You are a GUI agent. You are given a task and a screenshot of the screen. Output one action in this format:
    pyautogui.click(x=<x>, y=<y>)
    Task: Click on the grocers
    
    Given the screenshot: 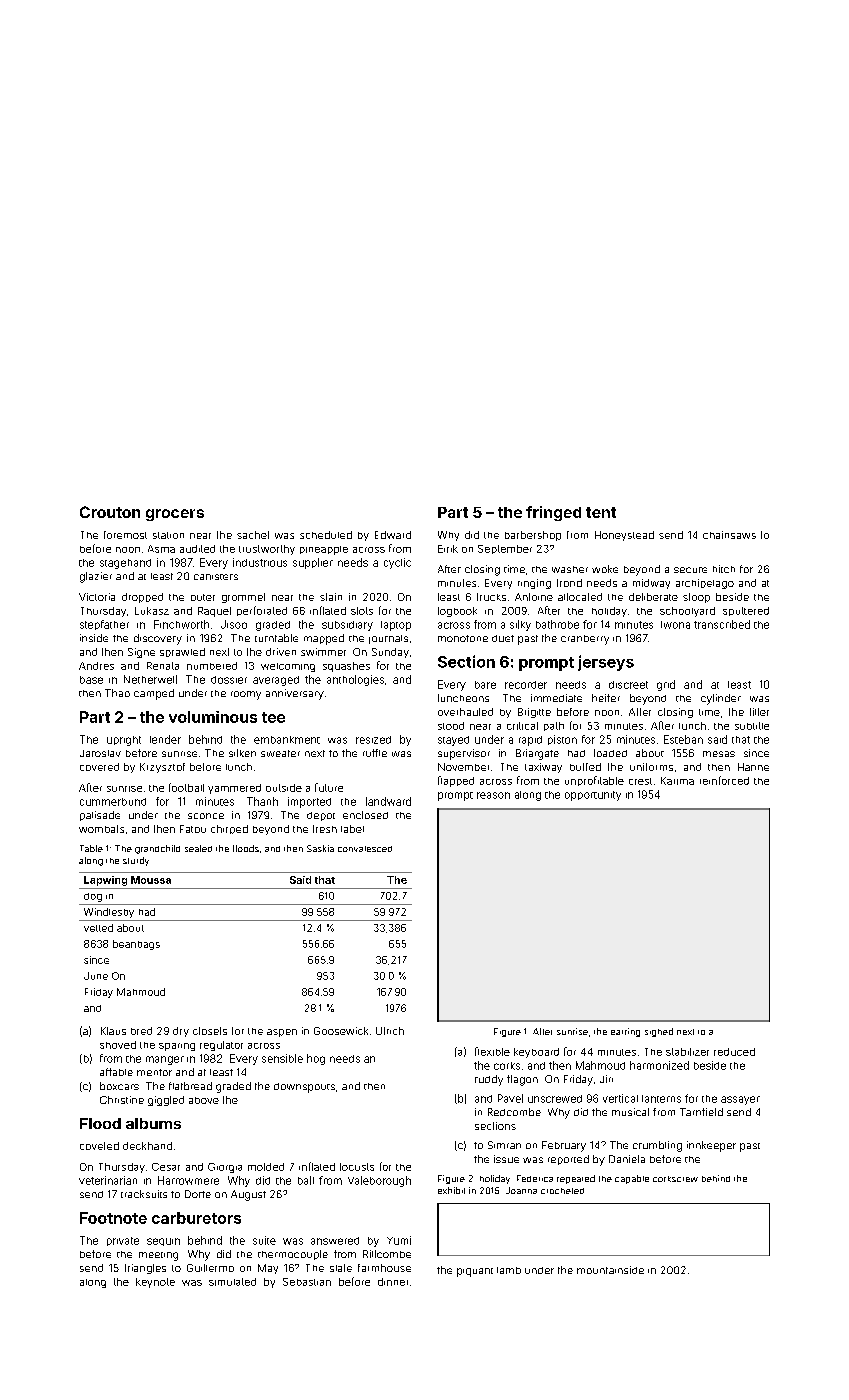 What is the action you would take?
    pyautogui.click(x=175, y=515)
